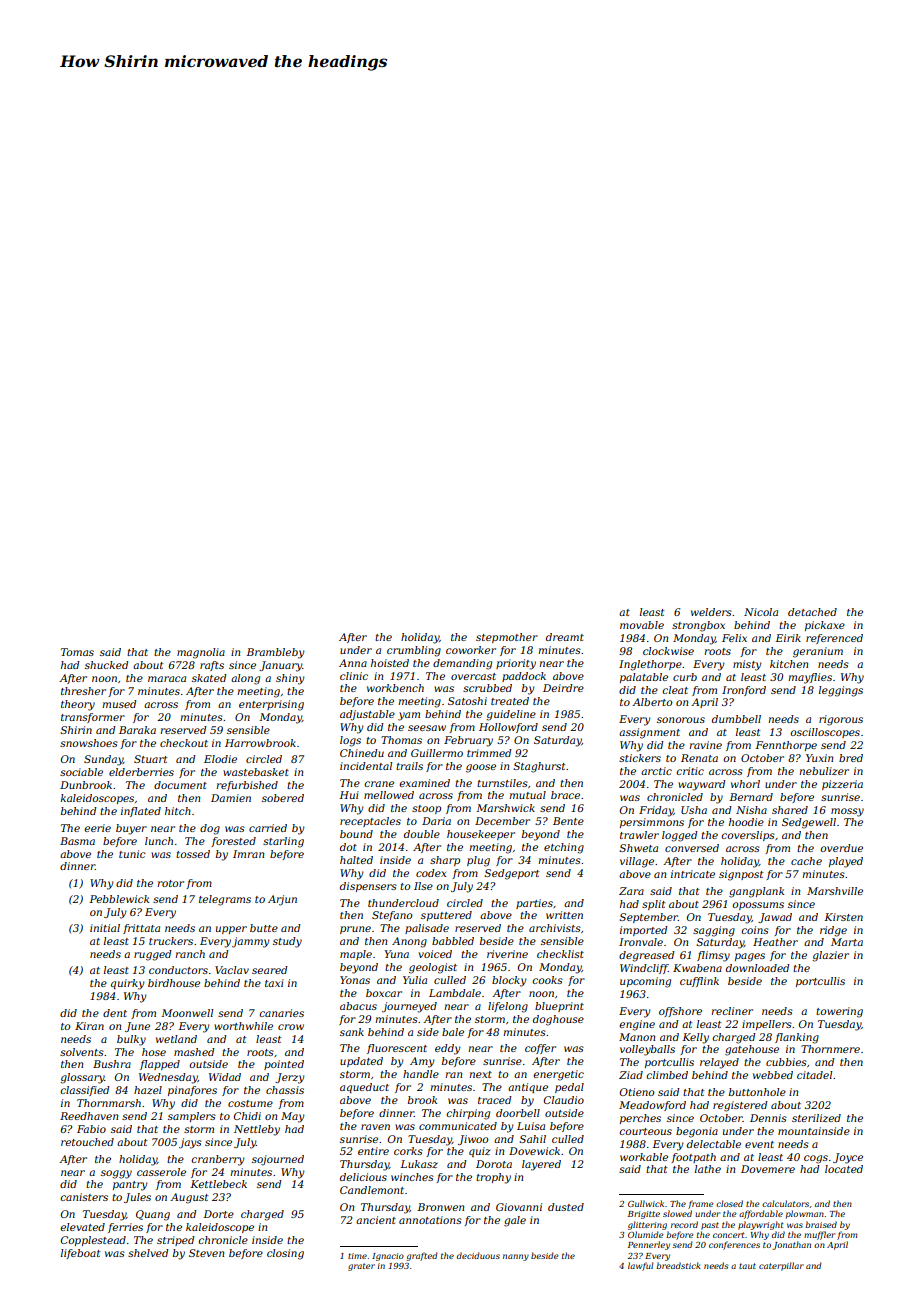  What do you see at coordinates (125, 1228) in the page?
I see `ferries` at bounding box center [125, 1228].
